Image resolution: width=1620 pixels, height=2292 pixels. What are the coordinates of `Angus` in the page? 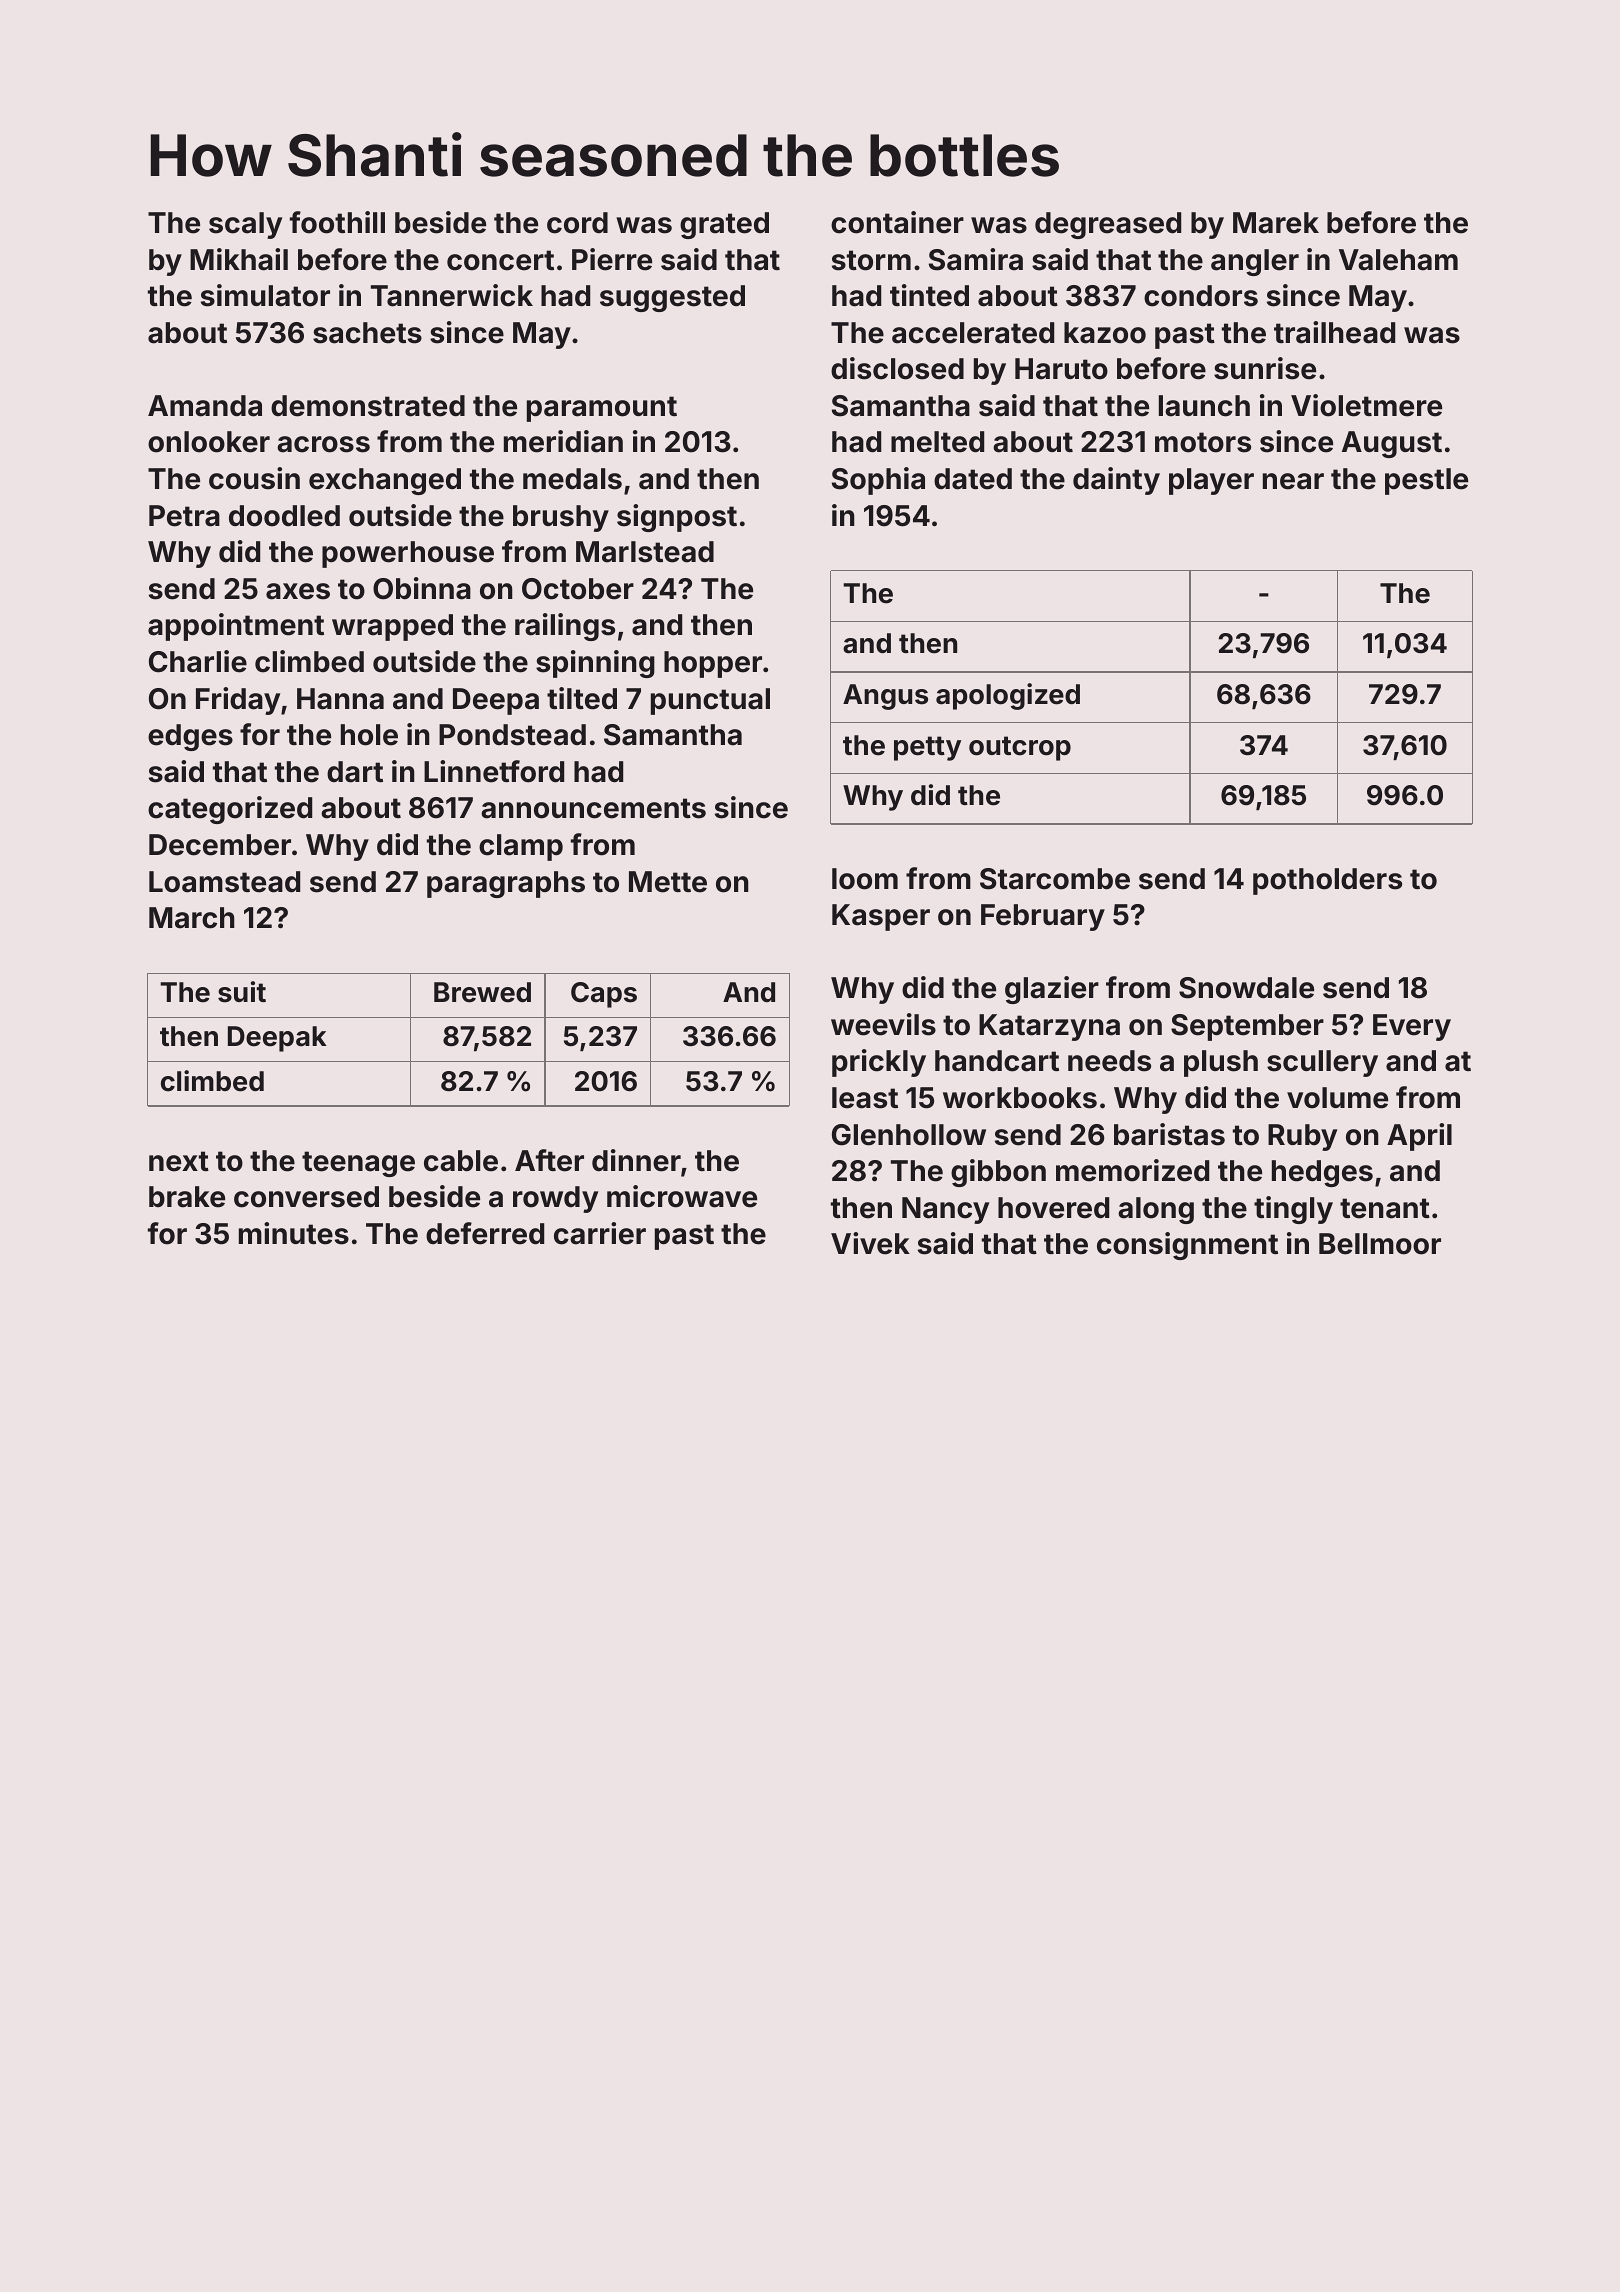 It's located at (885, 697).
